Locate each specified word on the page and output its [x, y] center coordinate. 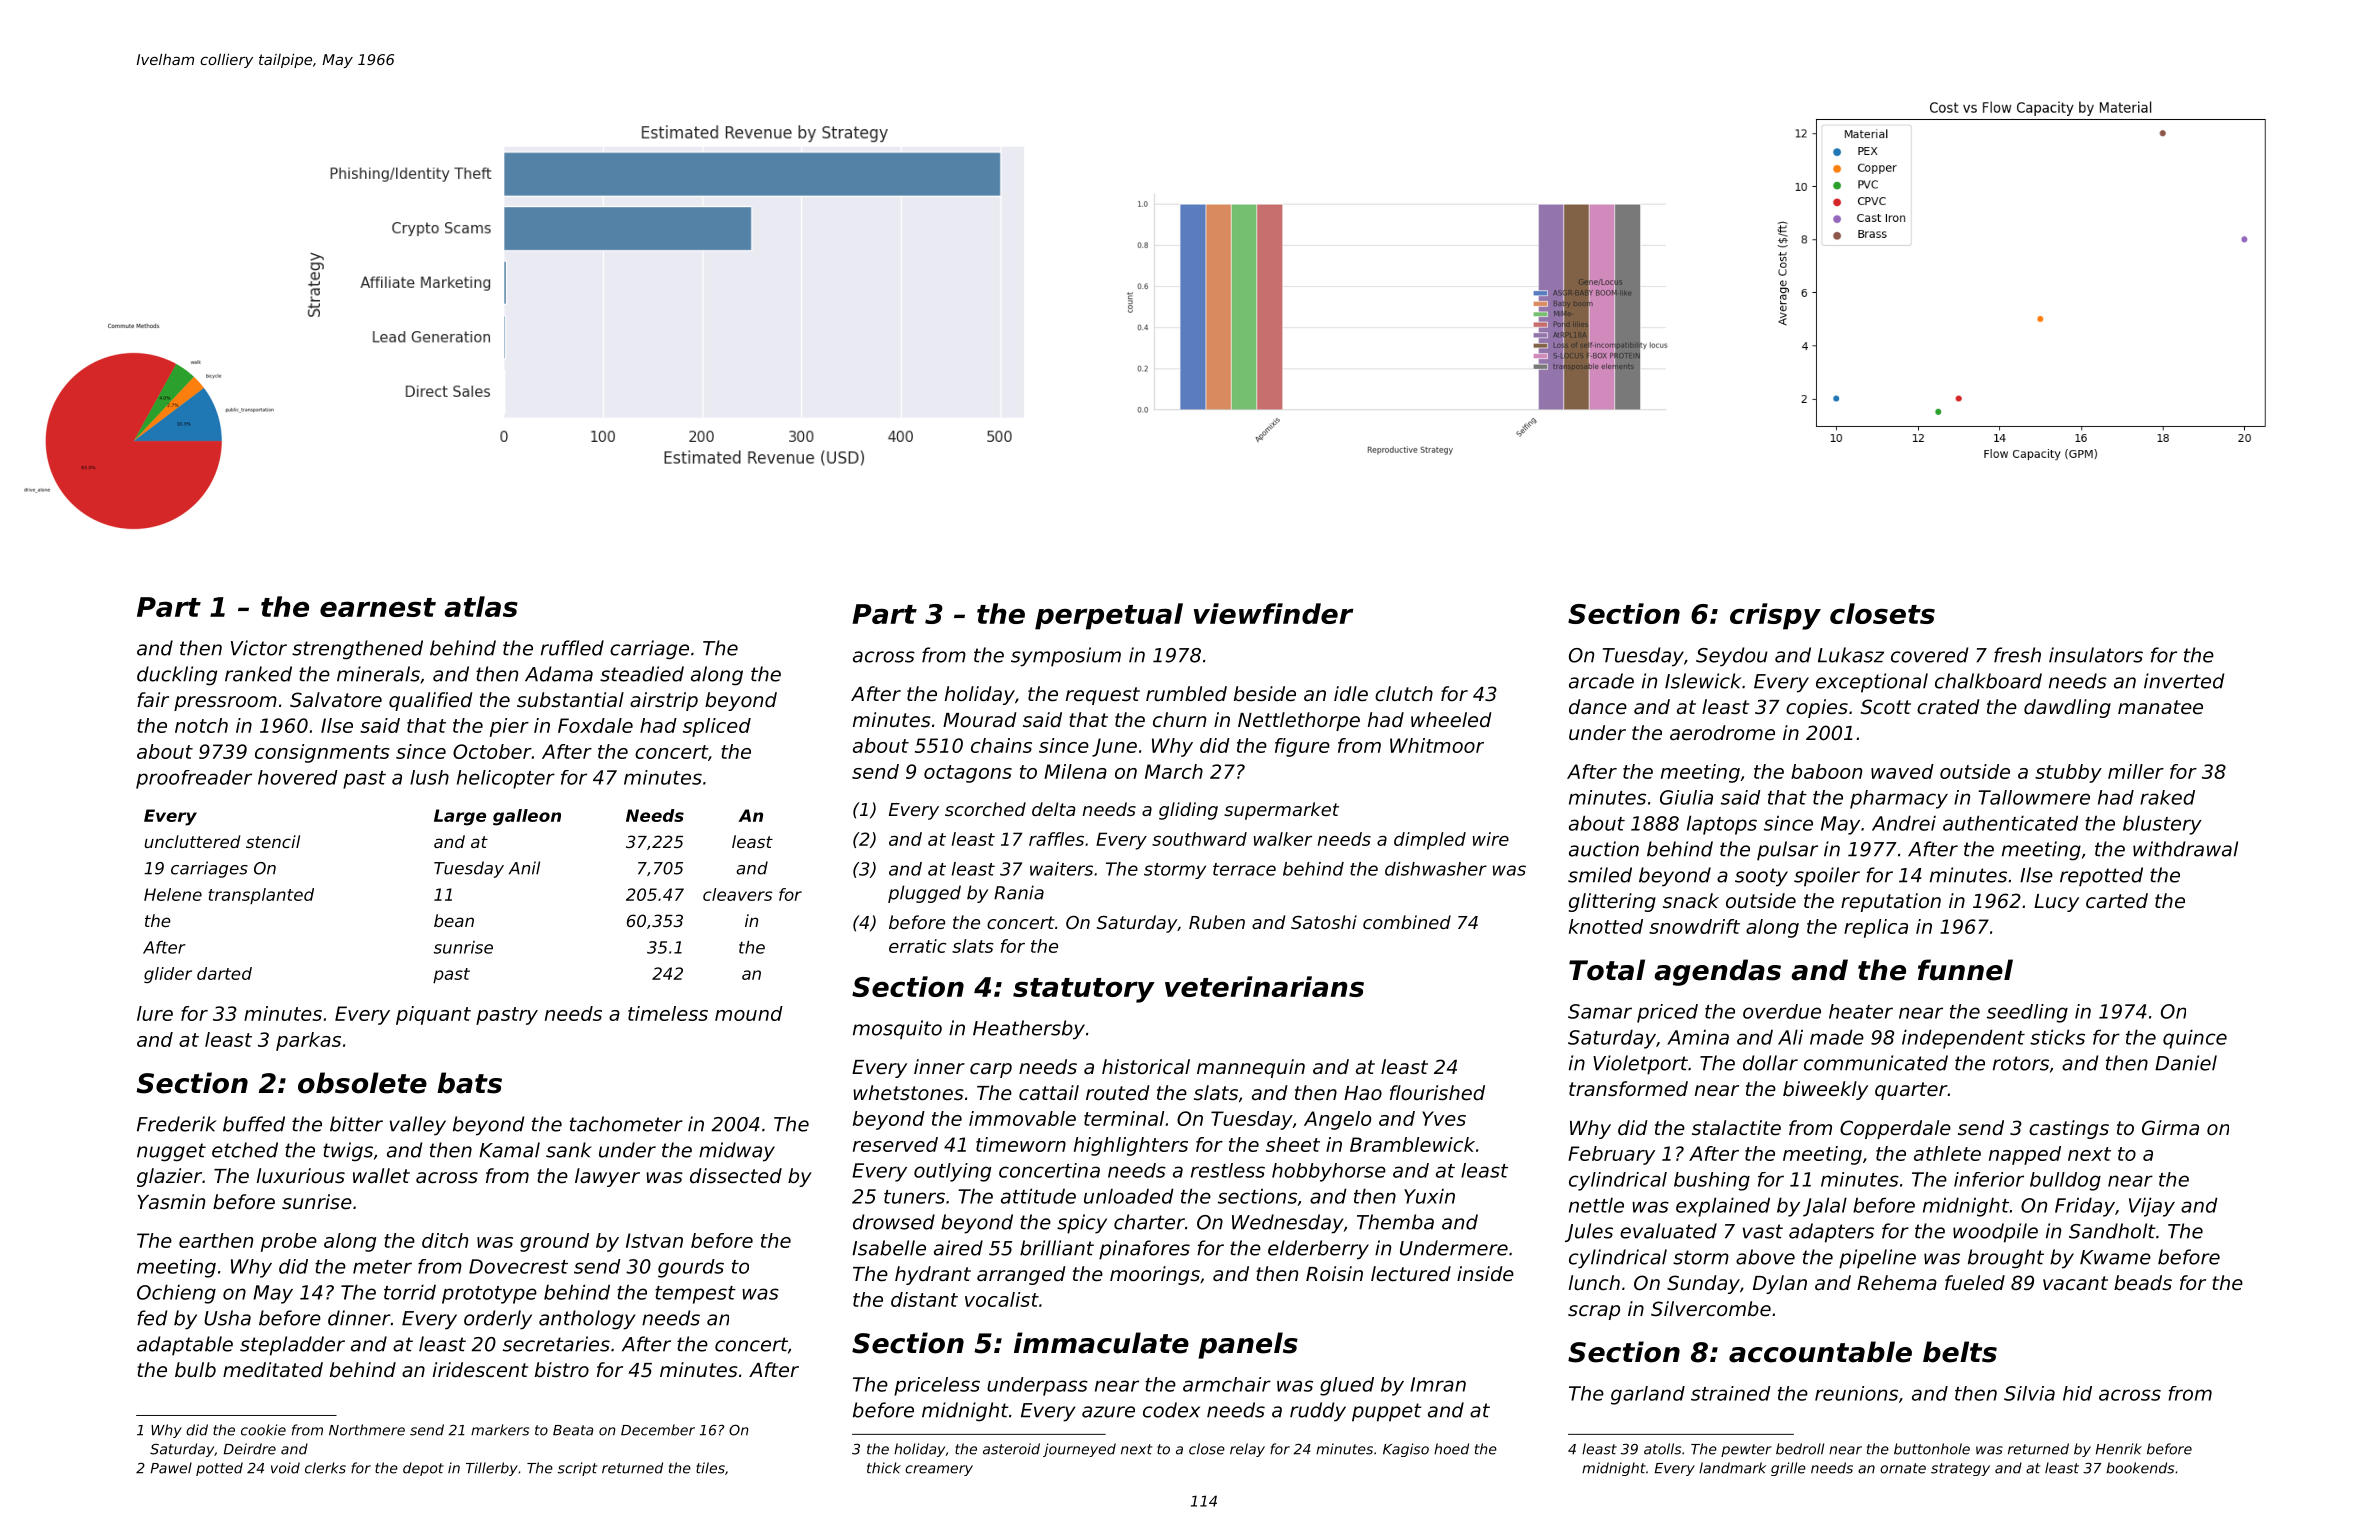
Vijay [2152, 1207]
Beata [573, 1430]
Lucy [2056, 903]
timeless [668, 1013]
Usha [227, 1318]
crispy [1775, 616]
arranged [1021, 1275]
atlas [481, 606]
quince [2195, 1039]
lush [429, 777]
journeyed [1079, 1450]
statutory [1084, 990]
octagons [968, 774]
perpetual [1109, 616]
